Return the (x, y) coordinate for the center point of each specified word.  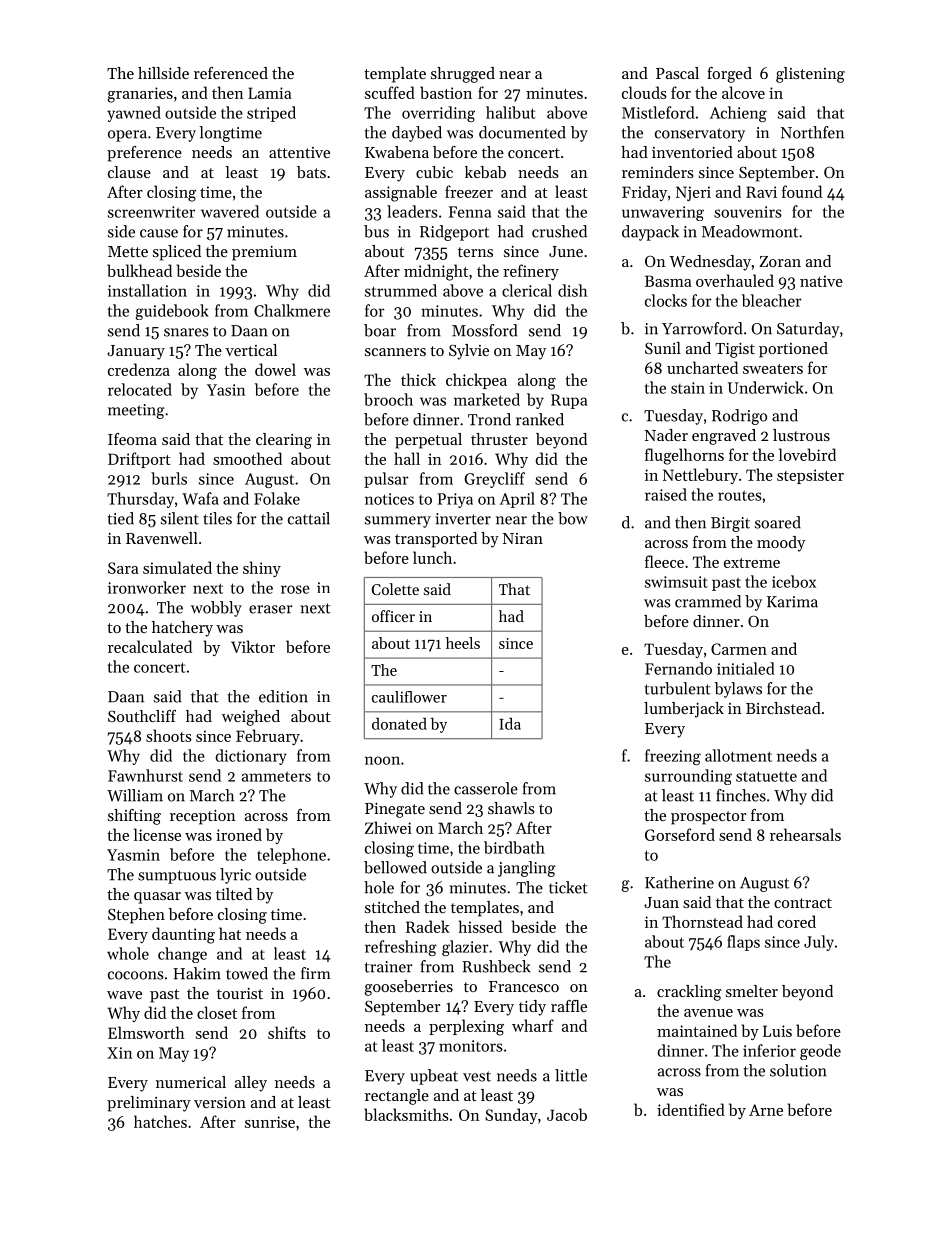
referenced (231, 73)
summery (398, 522)
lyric (235, 876)
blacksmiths (406, 1114)
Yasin (226, 390)
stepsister (810, 476)
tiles (217, 518)
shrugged (463, 75)
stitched (392, 907)
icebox (794, 581)
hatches (160, 1121)
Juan (661, 902)
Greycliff (494, 480)
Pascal (677, 73)
